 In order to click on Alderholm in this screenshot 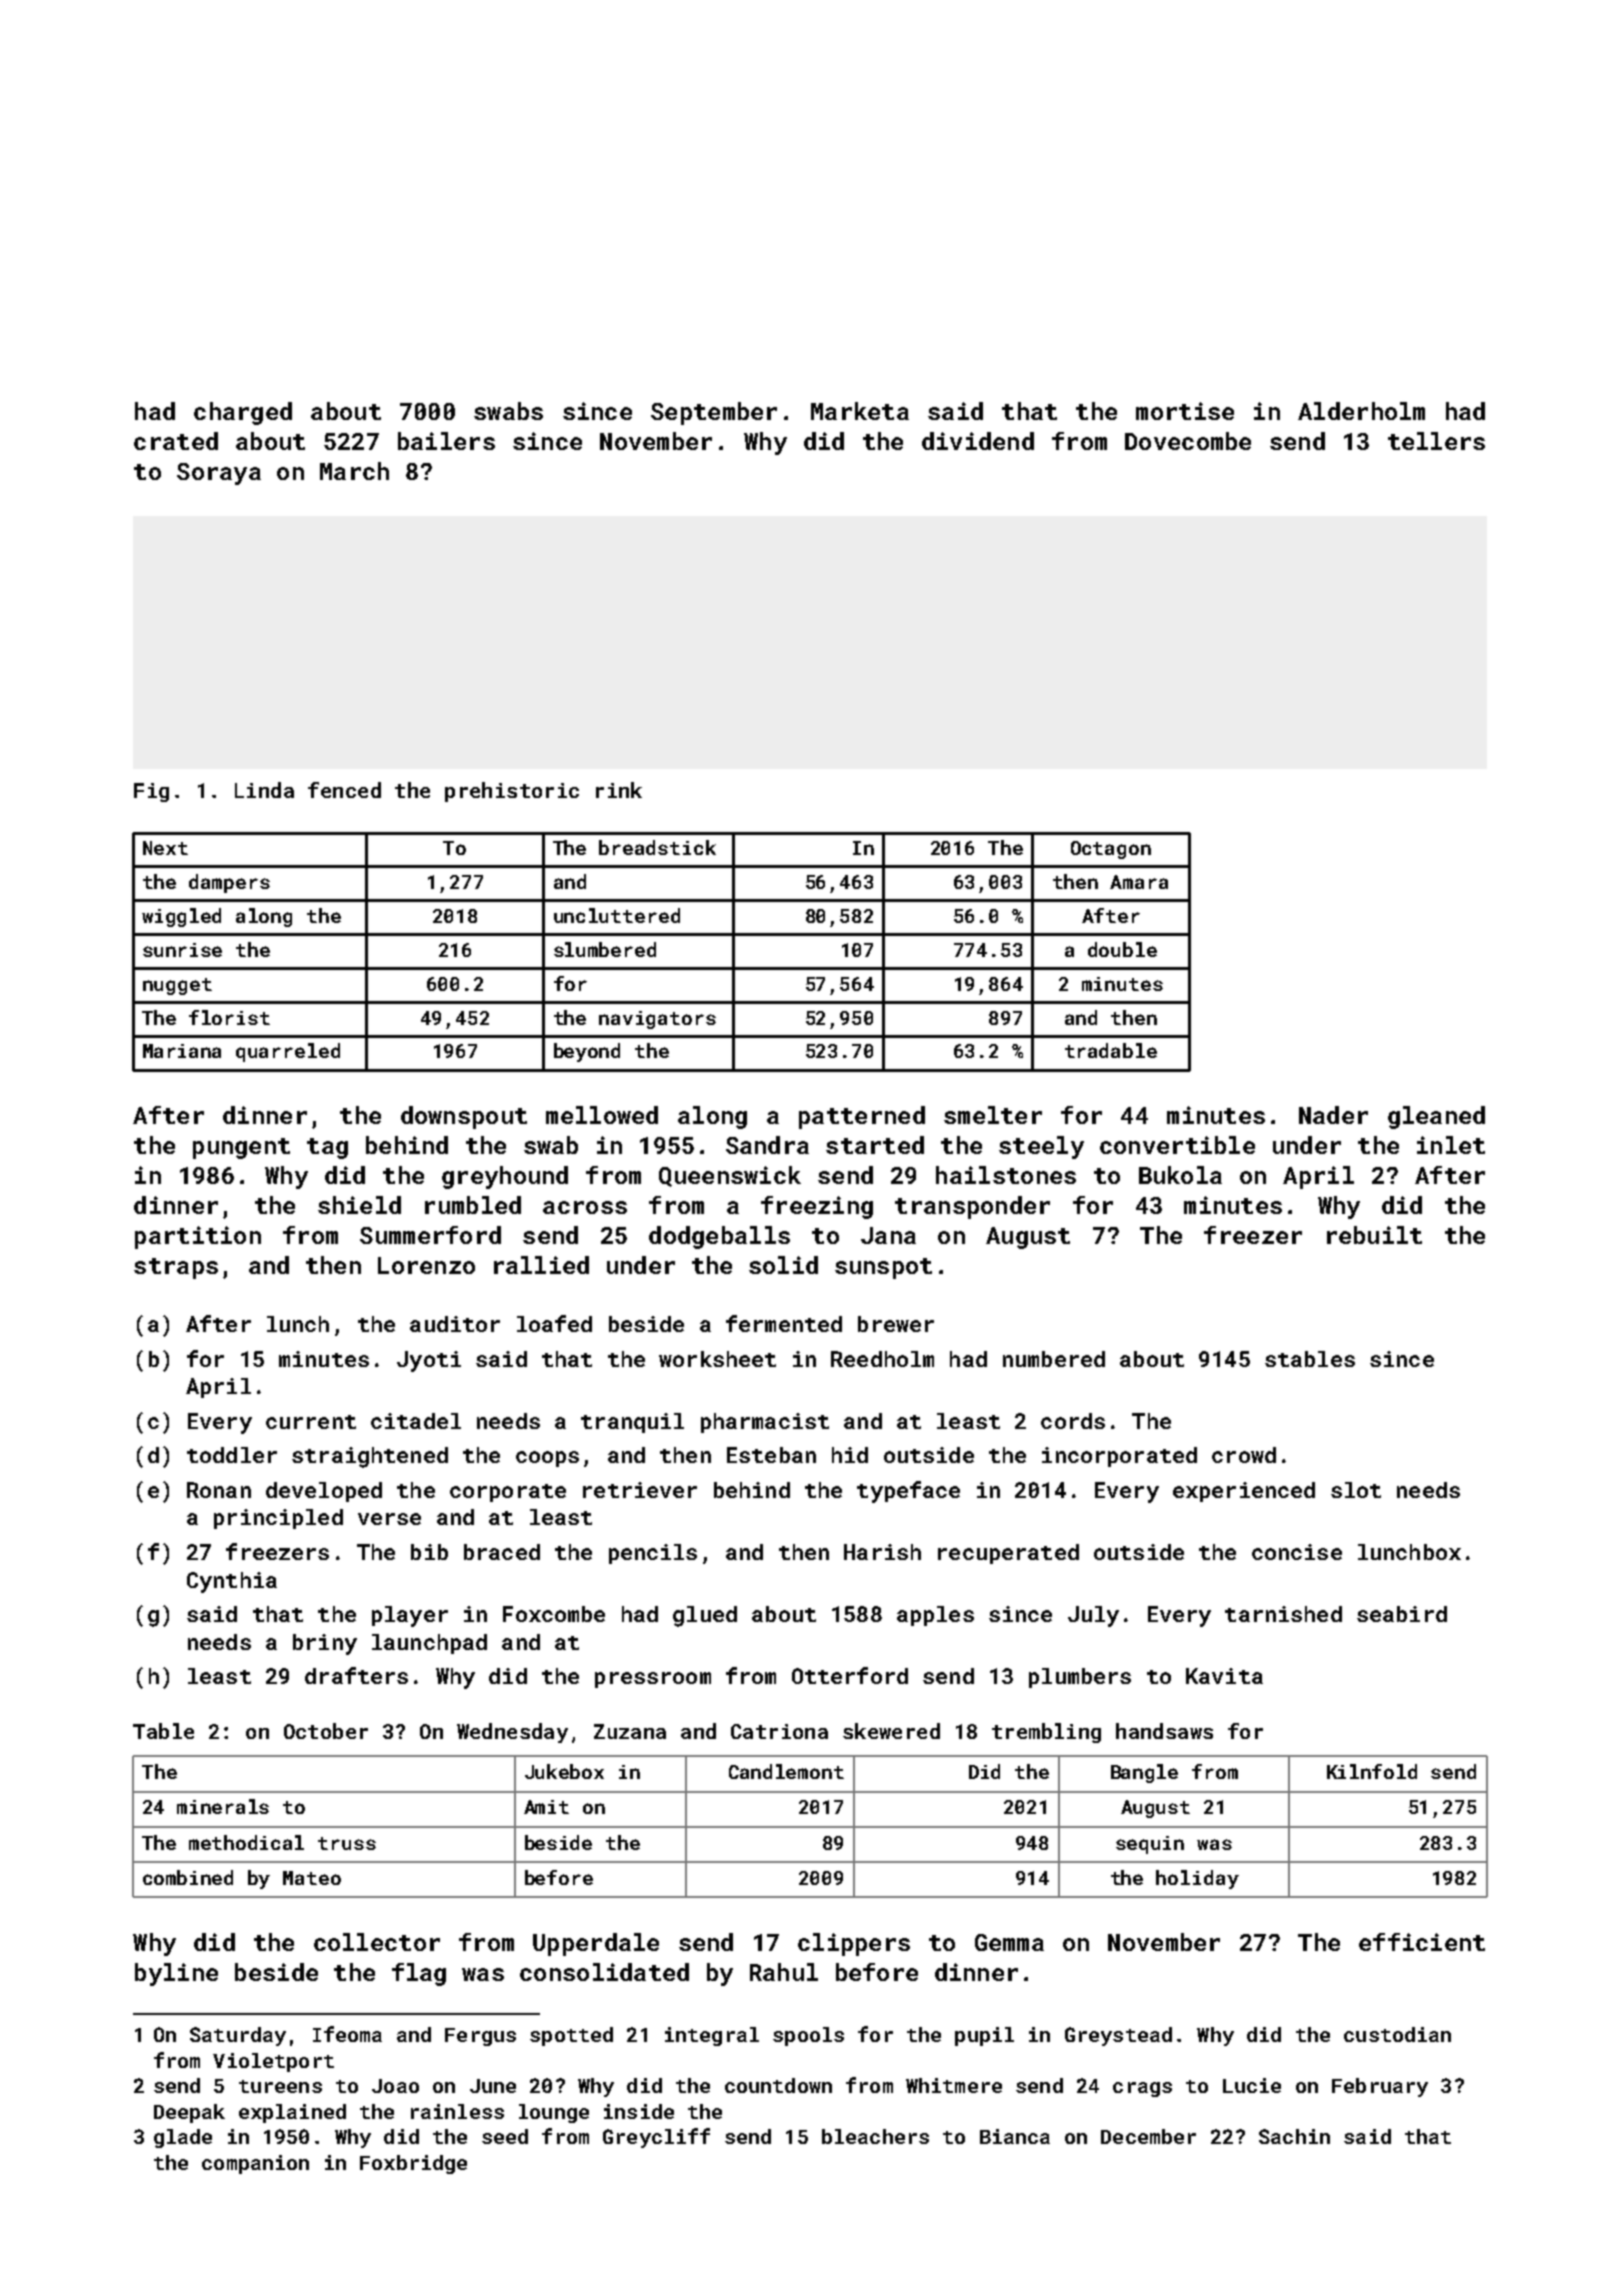, I will do `click(1361, 411)`.
